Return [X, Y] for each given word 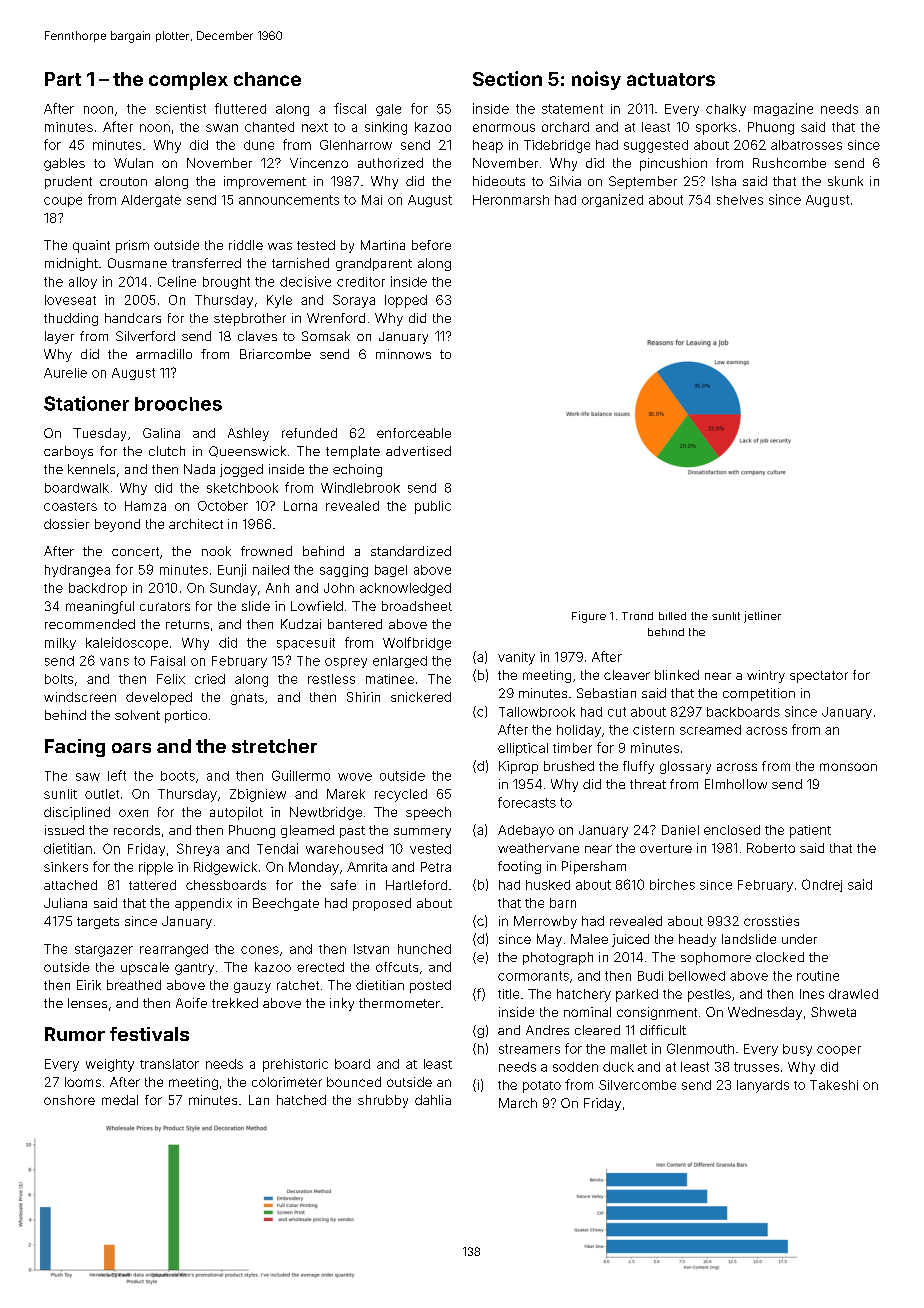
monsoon [848, 767]
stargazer [104, 951]
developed [159, 698]
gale [388, 110]
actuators [671, 79]
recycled [401, 795]
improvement [265, 182]
